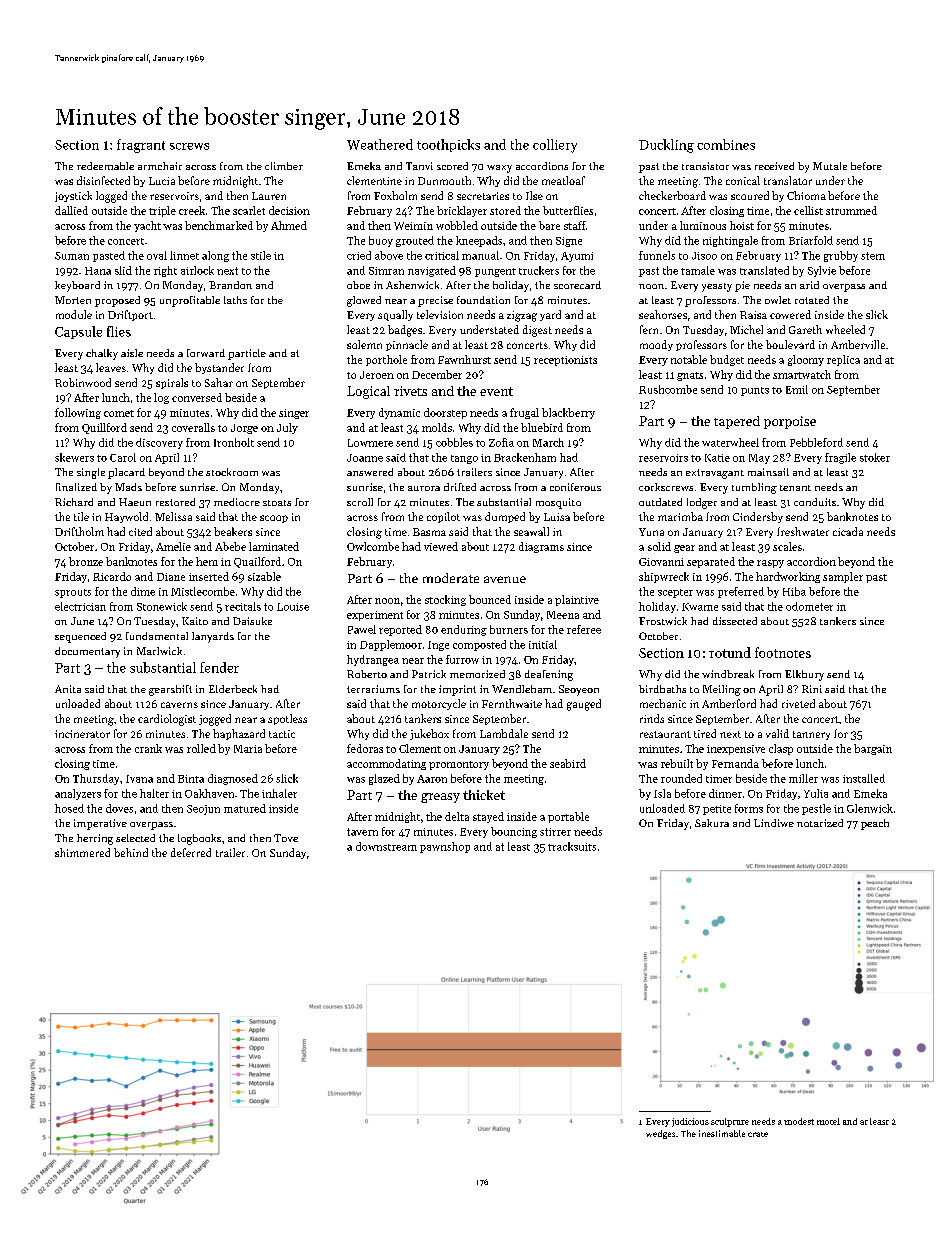 This image has width=952, height=1233. I want to click on Patrick, so click(429, 674).
